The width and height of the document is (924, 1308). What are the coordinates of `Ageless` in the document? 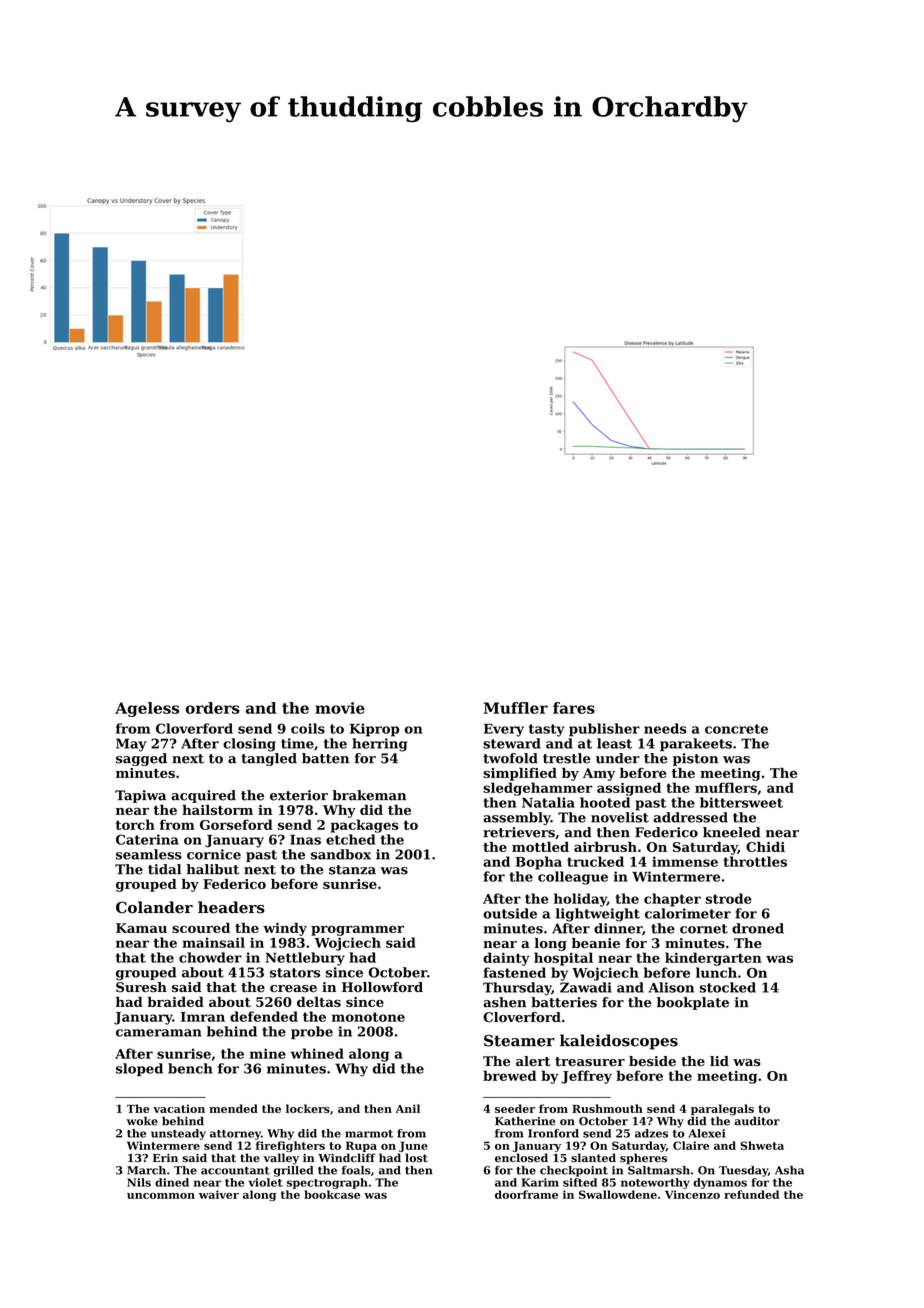 It's located at (147, 709).
